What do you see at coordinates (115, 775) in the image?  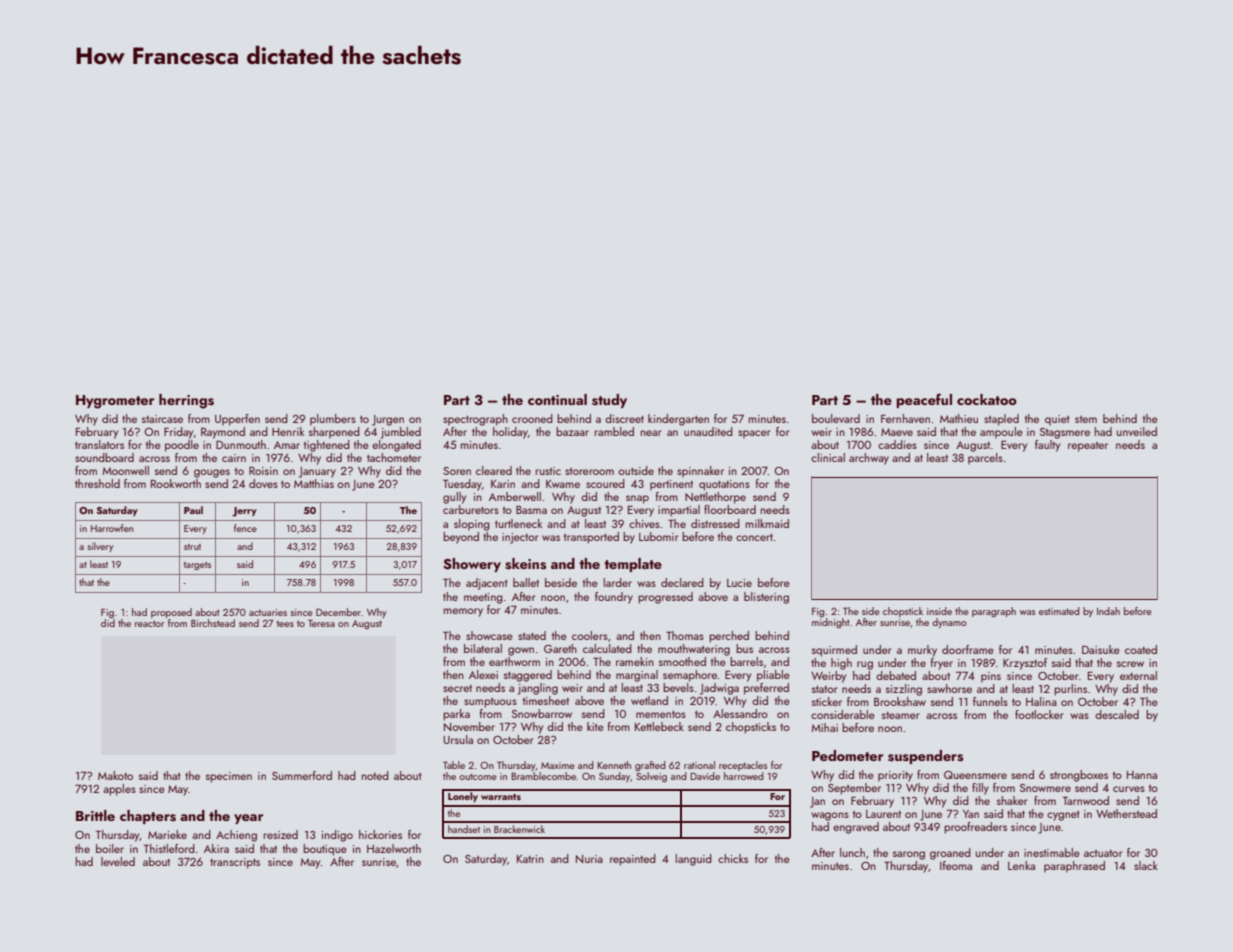 I see `Makoto` at bounding box center [115, 775].
